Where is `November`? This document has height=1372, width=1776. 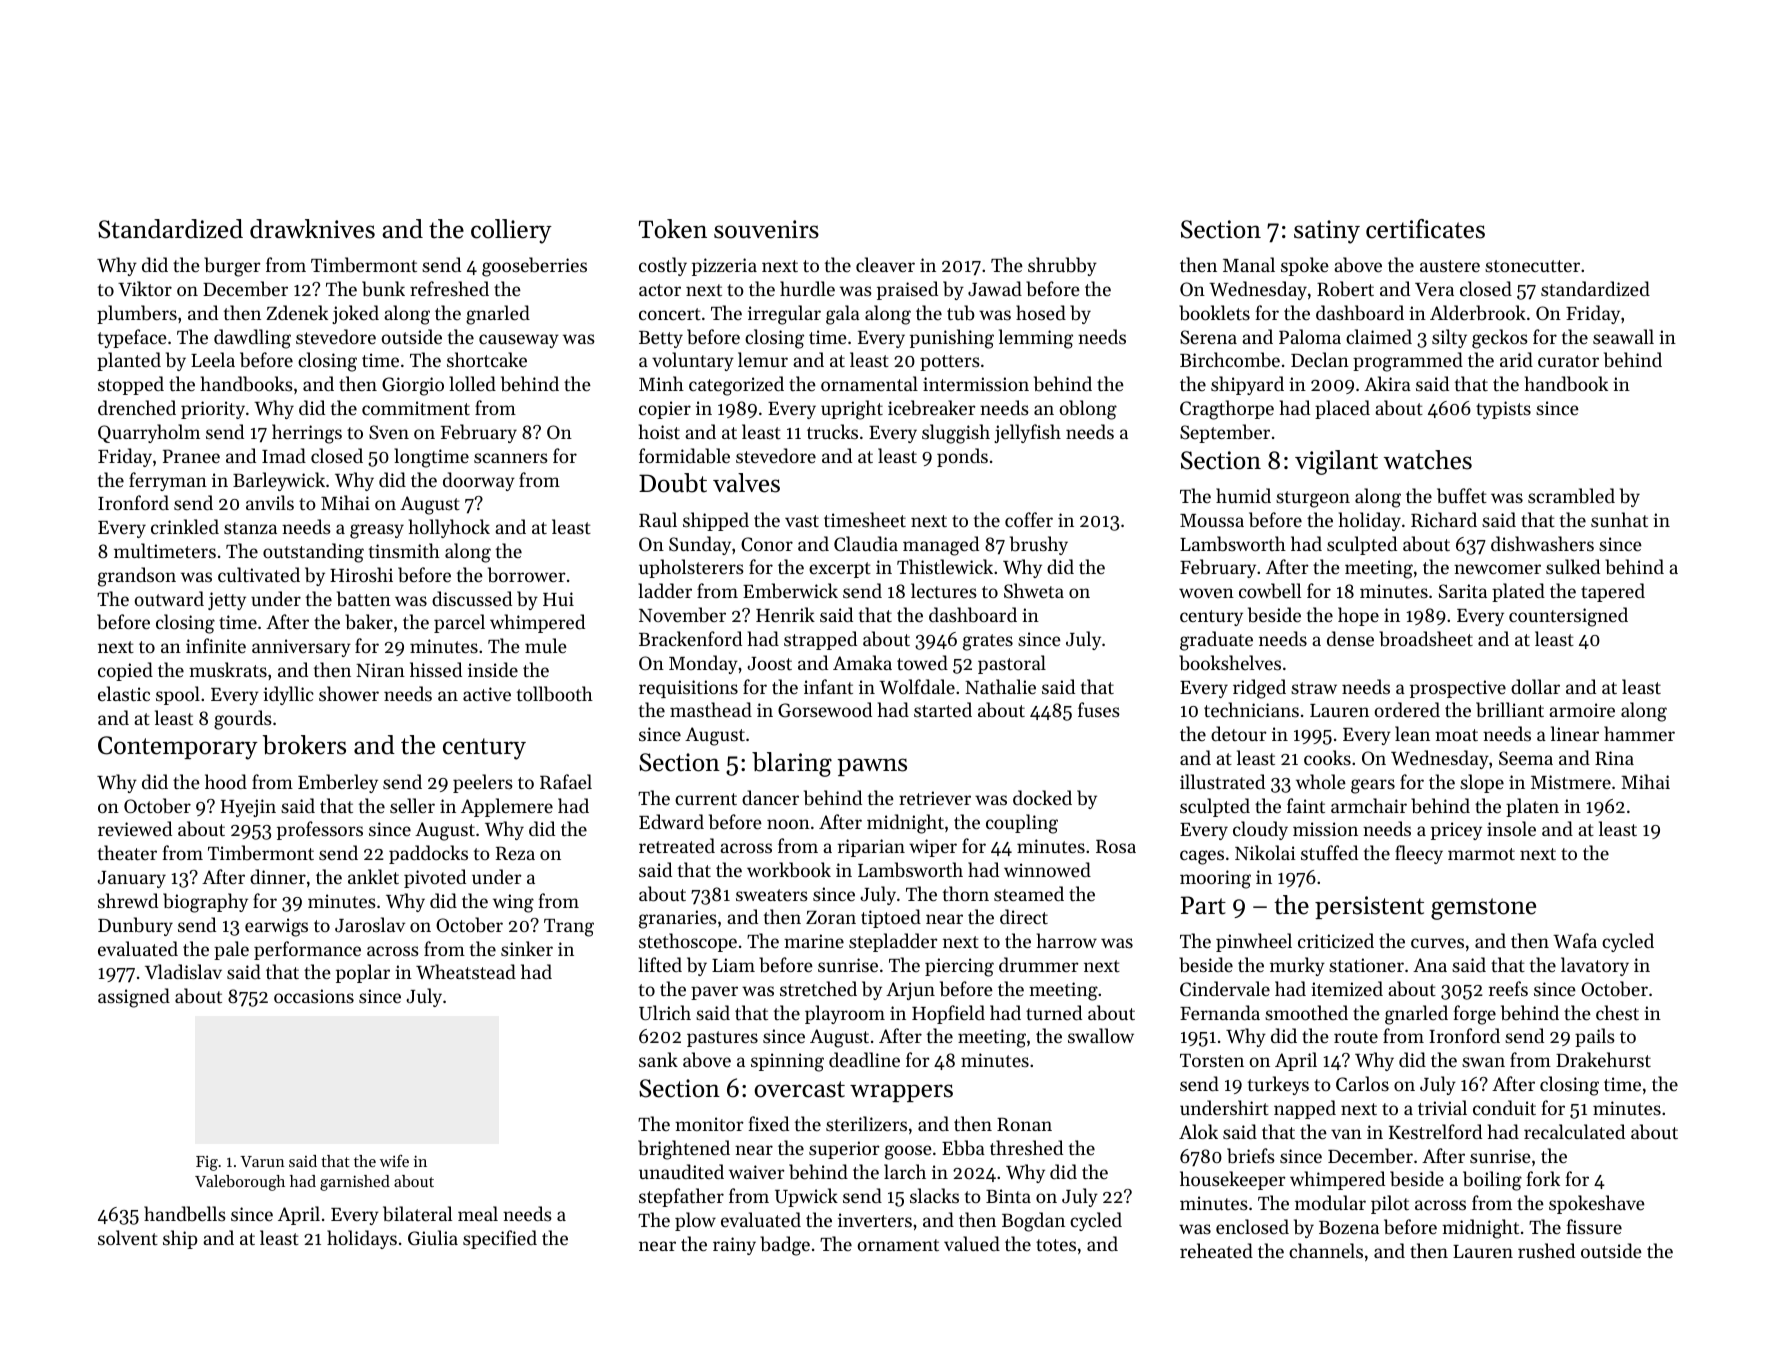 November is located at coordinates (682, 615).
